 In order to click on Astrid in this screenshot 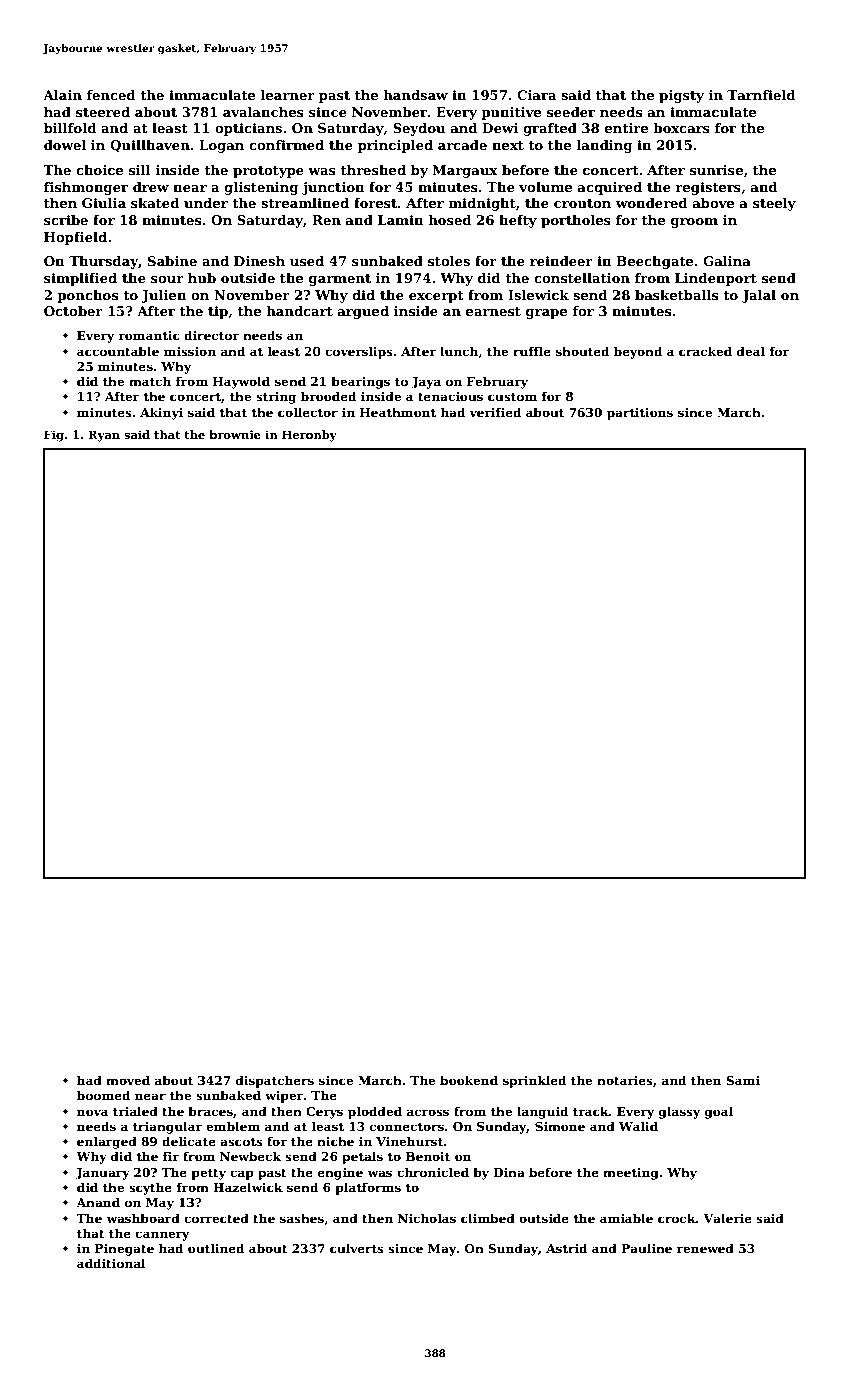, I will do `click(566, 1248)`.
